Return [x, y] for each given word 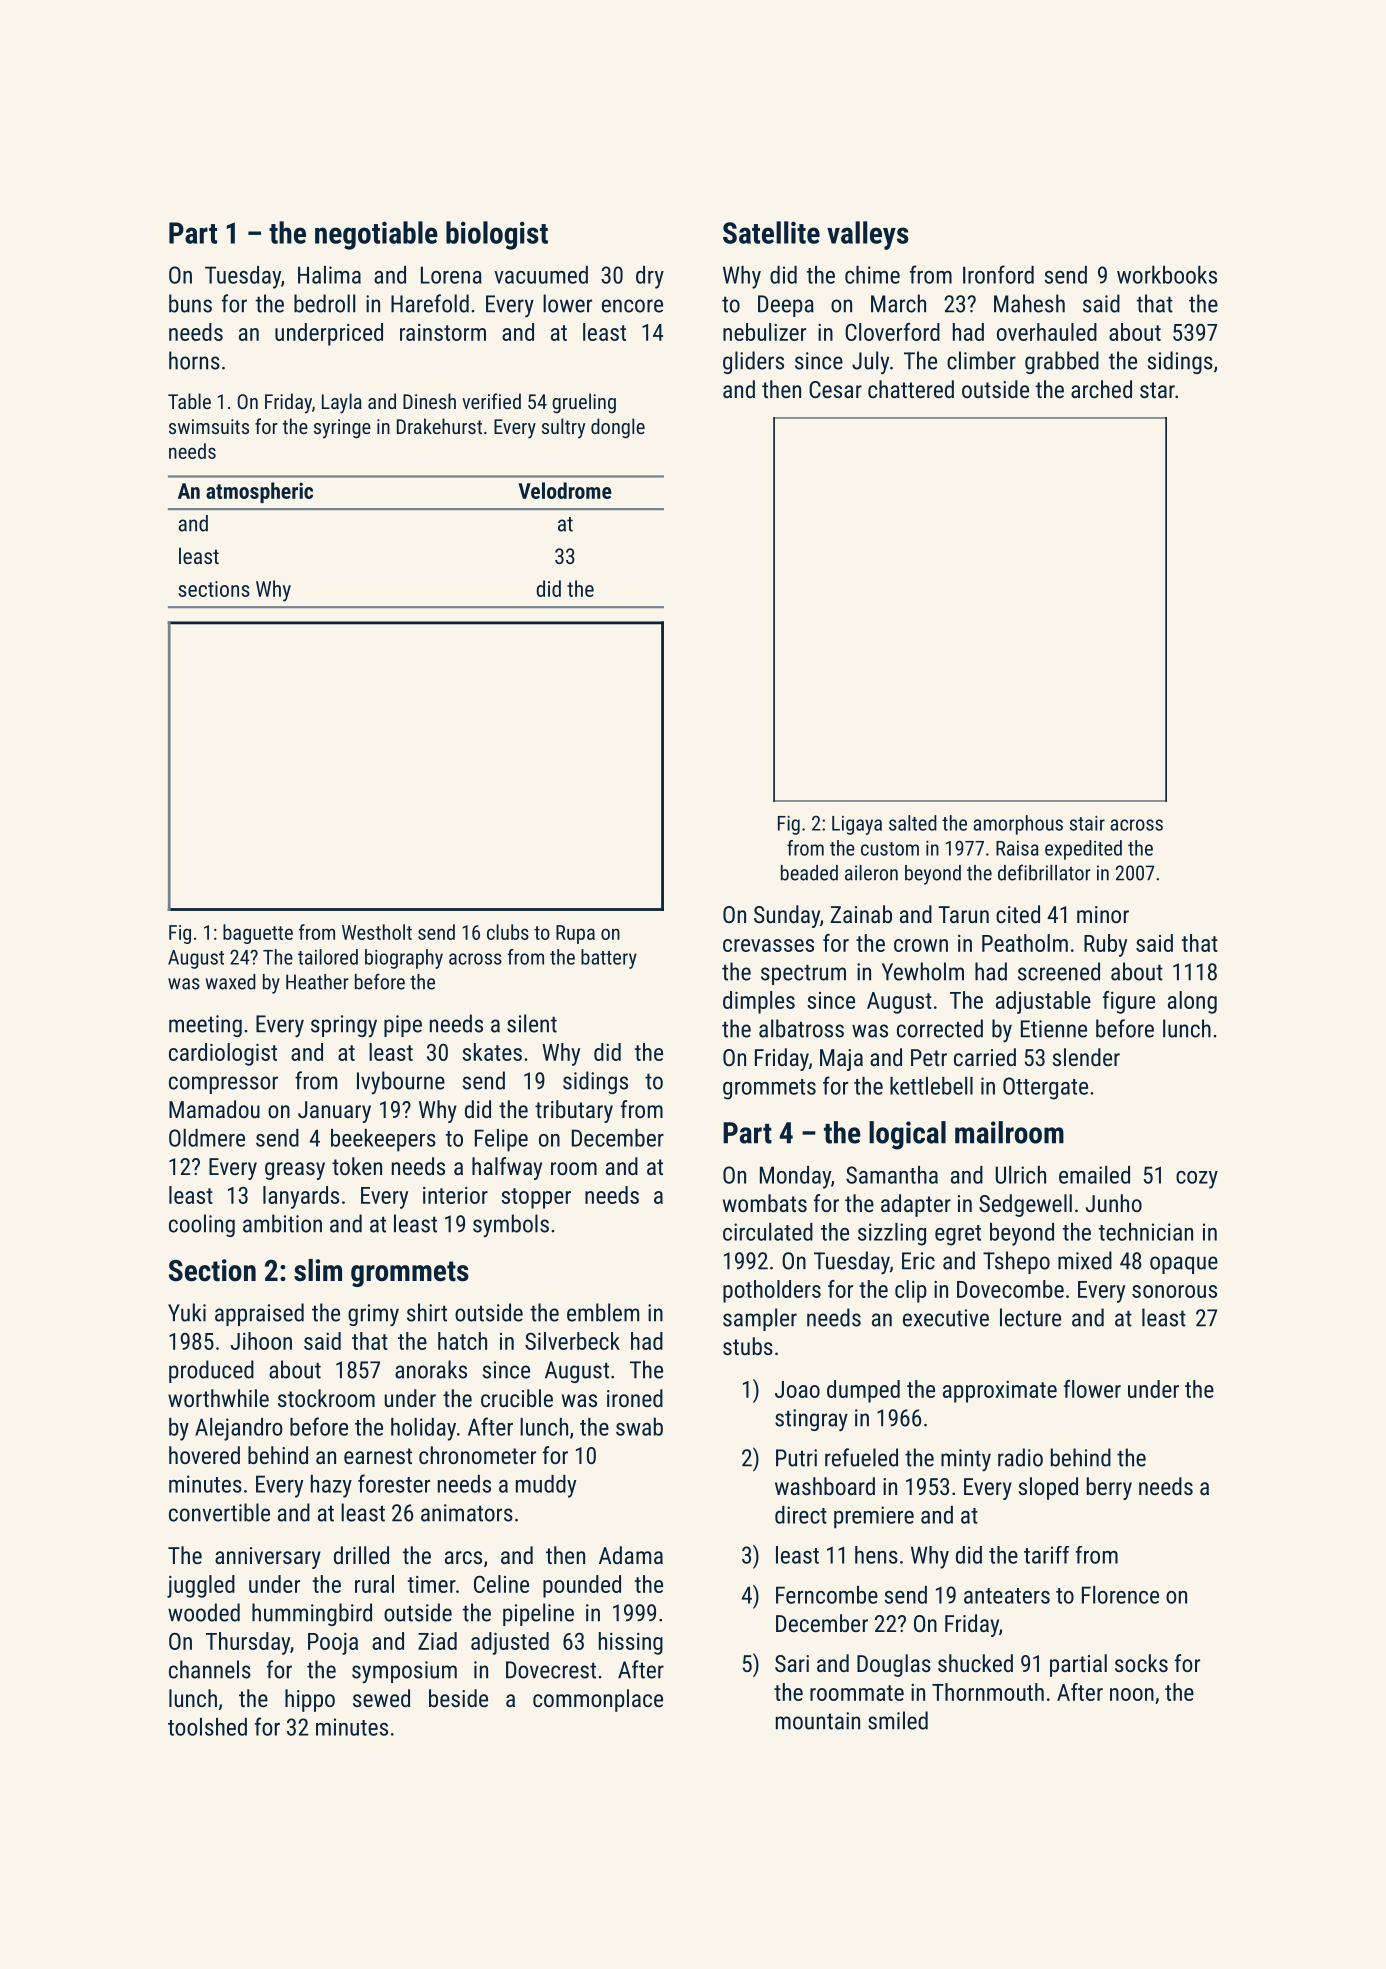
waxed [230, 982]
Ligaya [857, 825]
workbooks [1167, 275]
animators [467, 1513]
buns [190, 303]
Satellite [771, 232]
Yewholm [923, 971]
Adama [631, 1555]
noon [1132, 1694]
